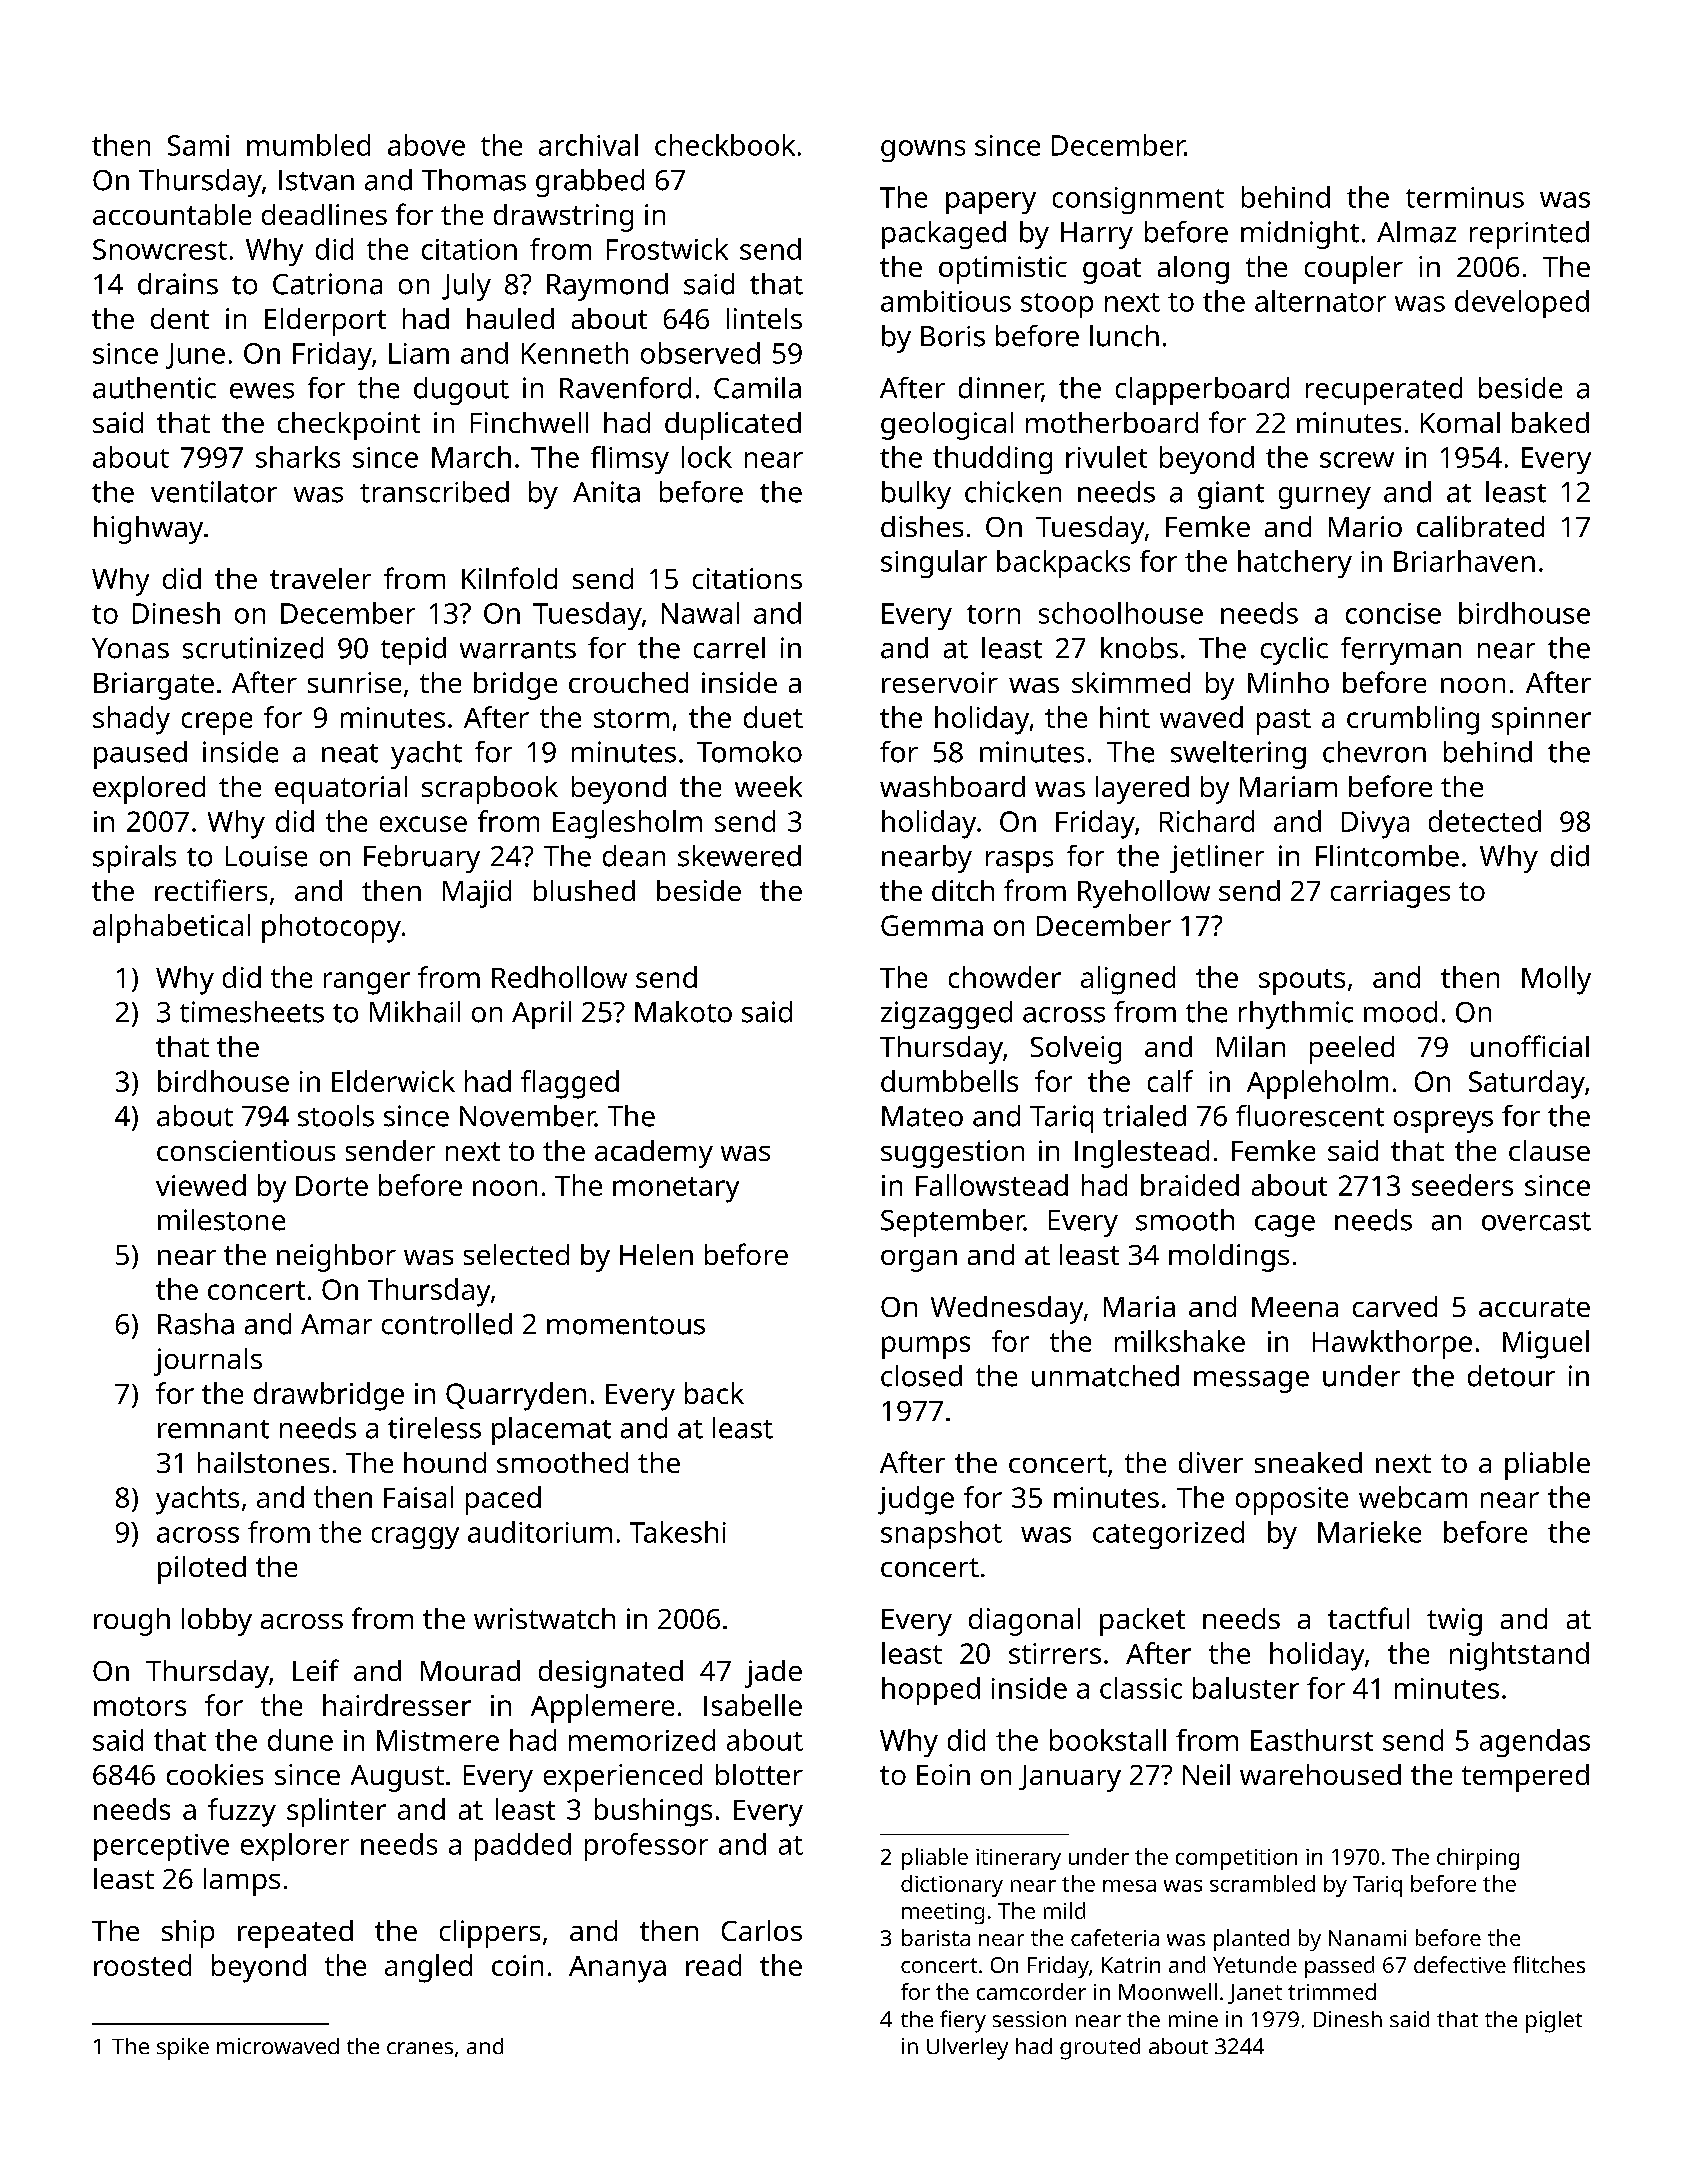 This document has width=1683, height=2178. I want to click on ventilator, so click(214, 492).
